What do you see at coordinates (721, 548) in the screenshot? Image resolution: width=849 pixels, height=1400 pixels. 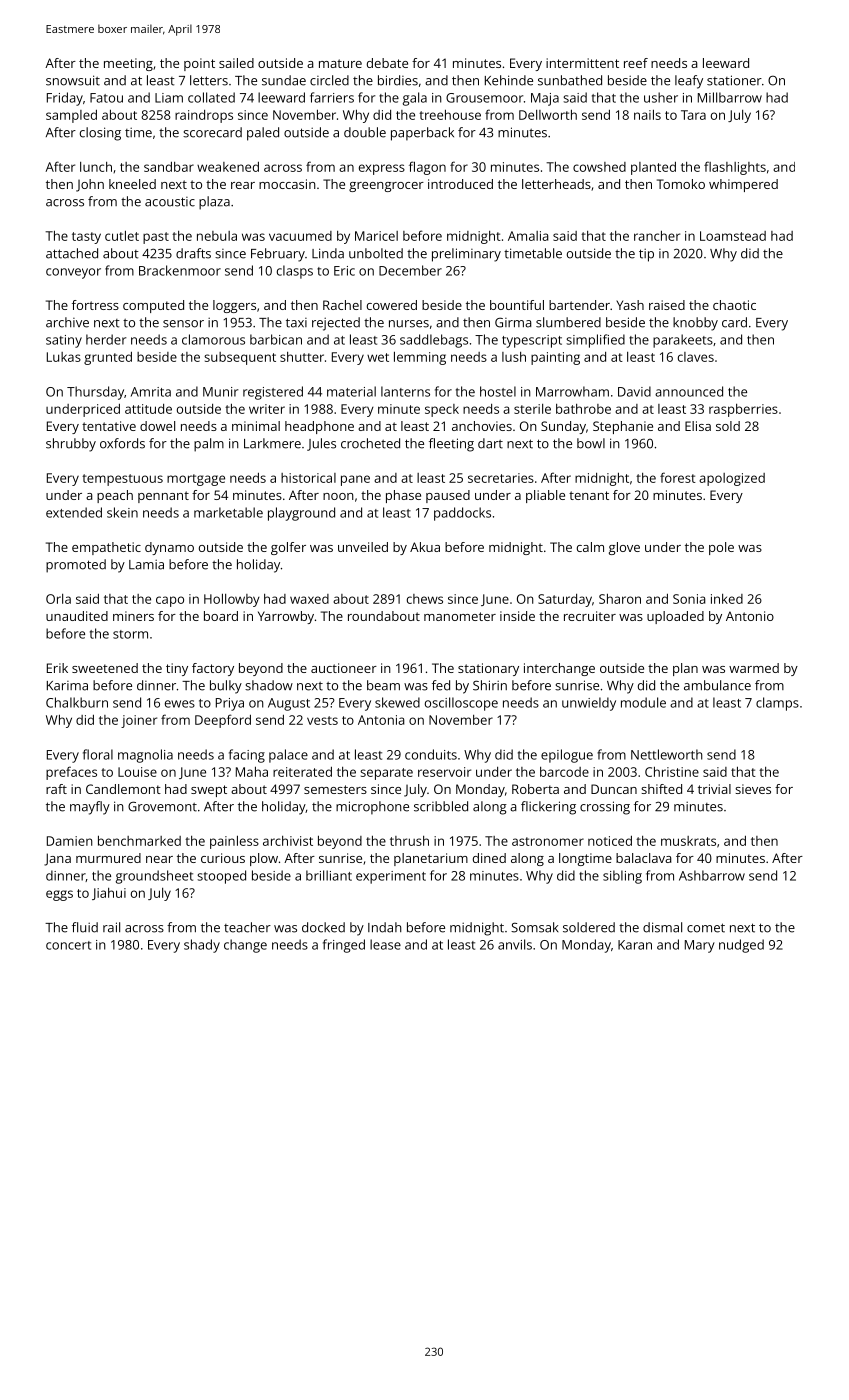 I see `pole` at bounding box center [721, 548].
